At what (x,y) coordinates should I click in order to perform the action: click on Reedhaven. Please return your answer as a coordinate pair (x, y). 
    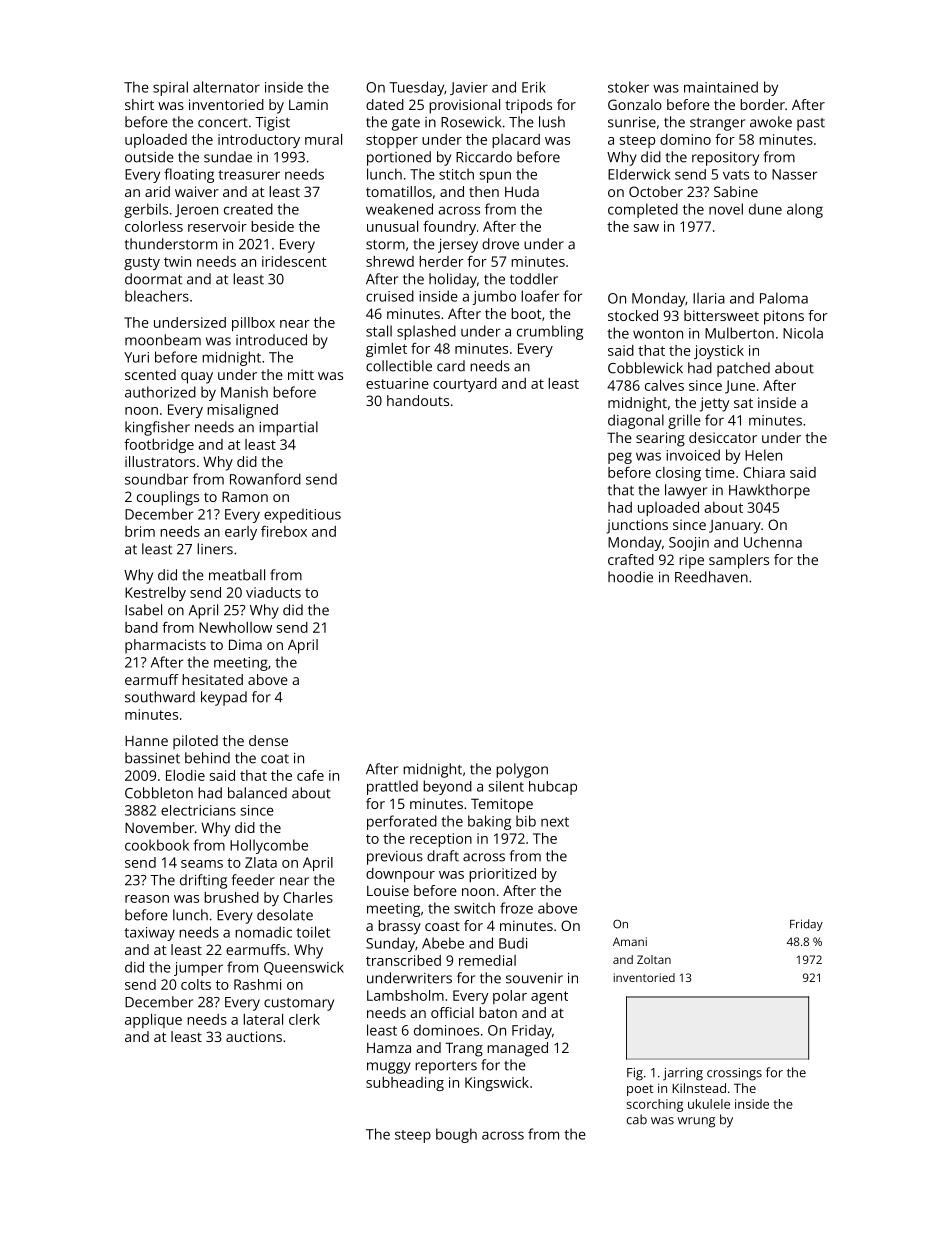
    Looking at the image, I should click on (711, 577).
